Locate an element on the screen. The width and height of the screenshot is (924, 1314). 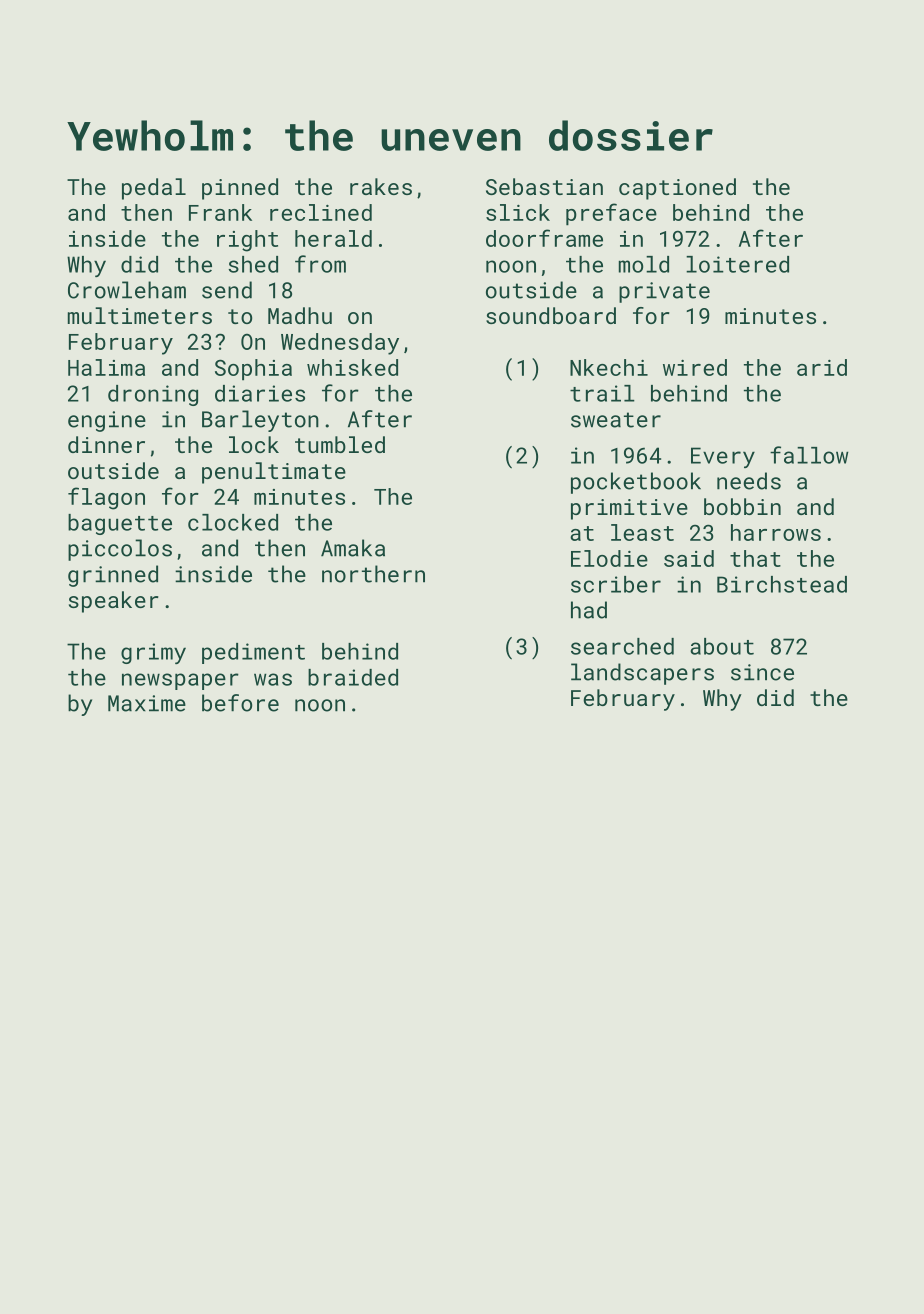
Crowleham is located at coordinates (127, 290).
